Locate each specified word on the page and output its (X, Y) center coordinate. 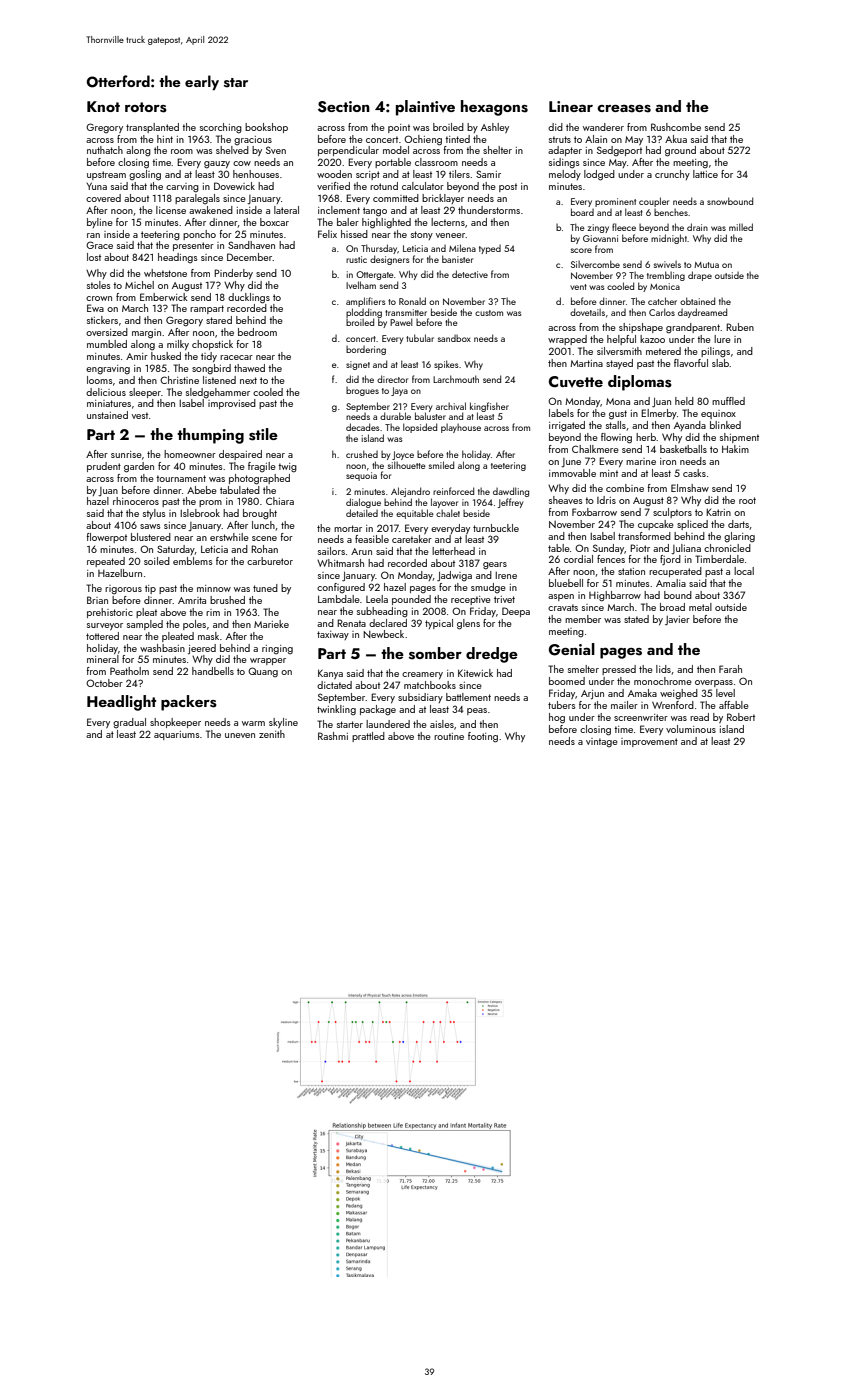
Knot (103, 106)
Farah (730, 669)
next (248, 380)
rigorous (123, 589)
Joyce (403, 455)
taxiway (333, 635)
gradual (129, 723)
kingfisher (489, 407)
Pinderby (233, 274)
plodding (364, 313)
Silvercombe (595, 264)
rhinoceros (136, 501)
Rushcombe (676, 127)
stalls (616, 425)
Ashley (495, 128)
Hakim (735, 449)
